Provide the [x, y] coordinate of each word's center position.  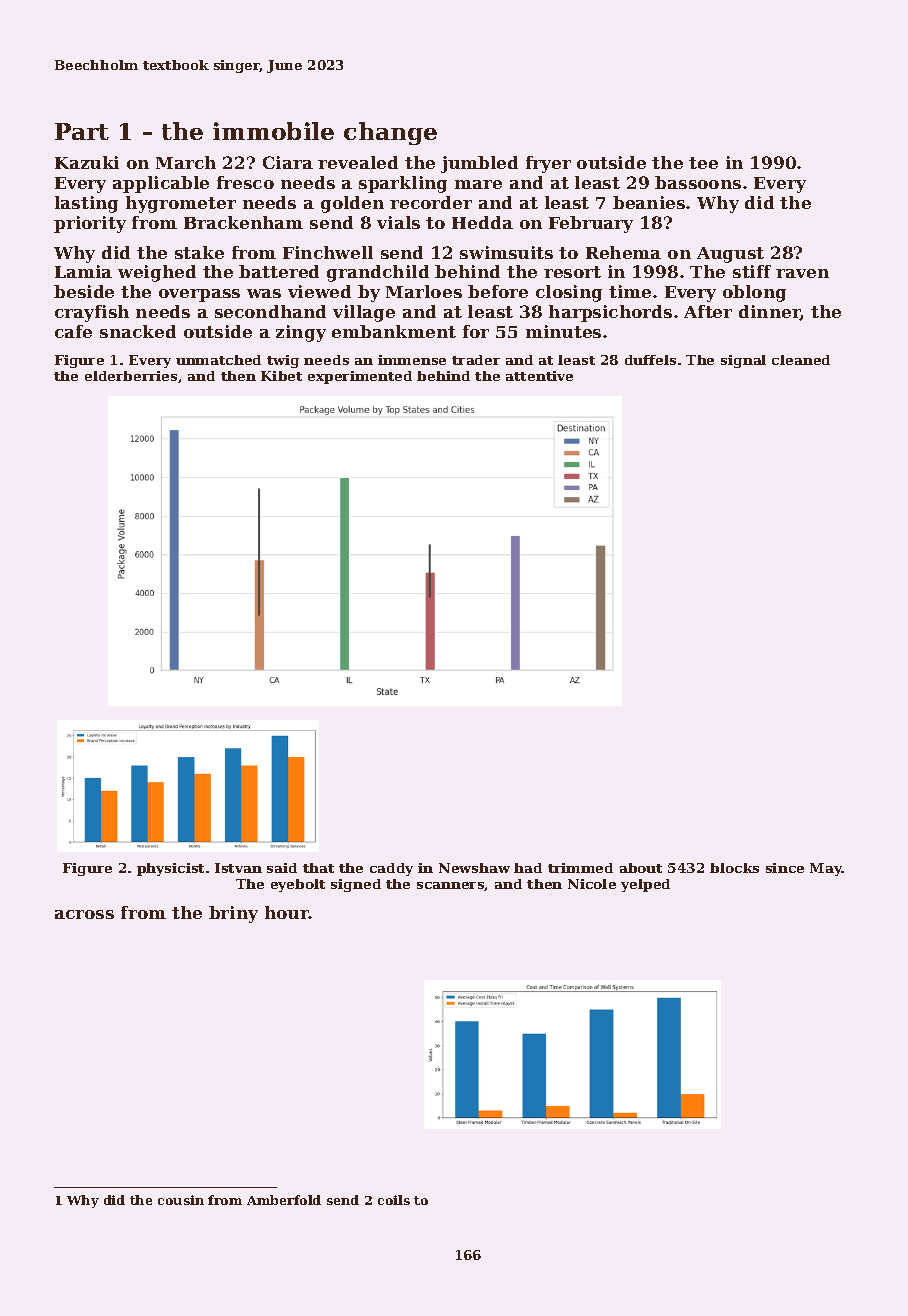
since [785, 868]
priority [90, 224]
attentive [539, 376]
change [390, 133]
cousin [181, 1200]
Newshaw [474, 868]
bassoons [698, 182]
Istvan [238, 868]
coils [394, 1200]
